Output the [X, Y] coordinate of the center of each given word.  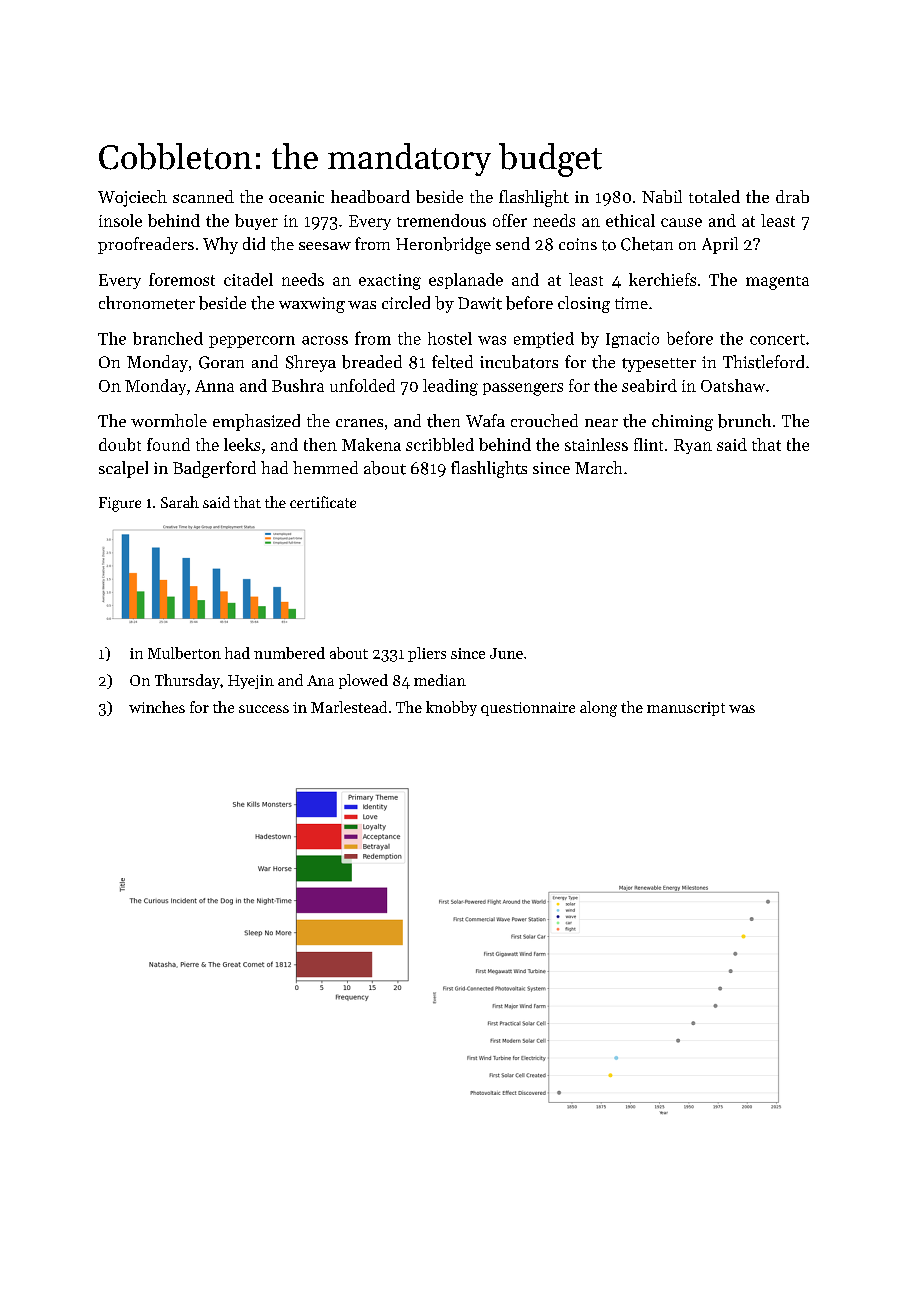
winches [157, 707]
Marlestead [349, 707]
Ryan [693, 446]
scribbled [440, 444]
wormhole [169, 420]
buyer [256, 222]
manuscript [686, 709]
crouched [544, 420]
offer [510, 220]
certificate [323, 502]
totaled [714, 196]
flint [648, 444]
